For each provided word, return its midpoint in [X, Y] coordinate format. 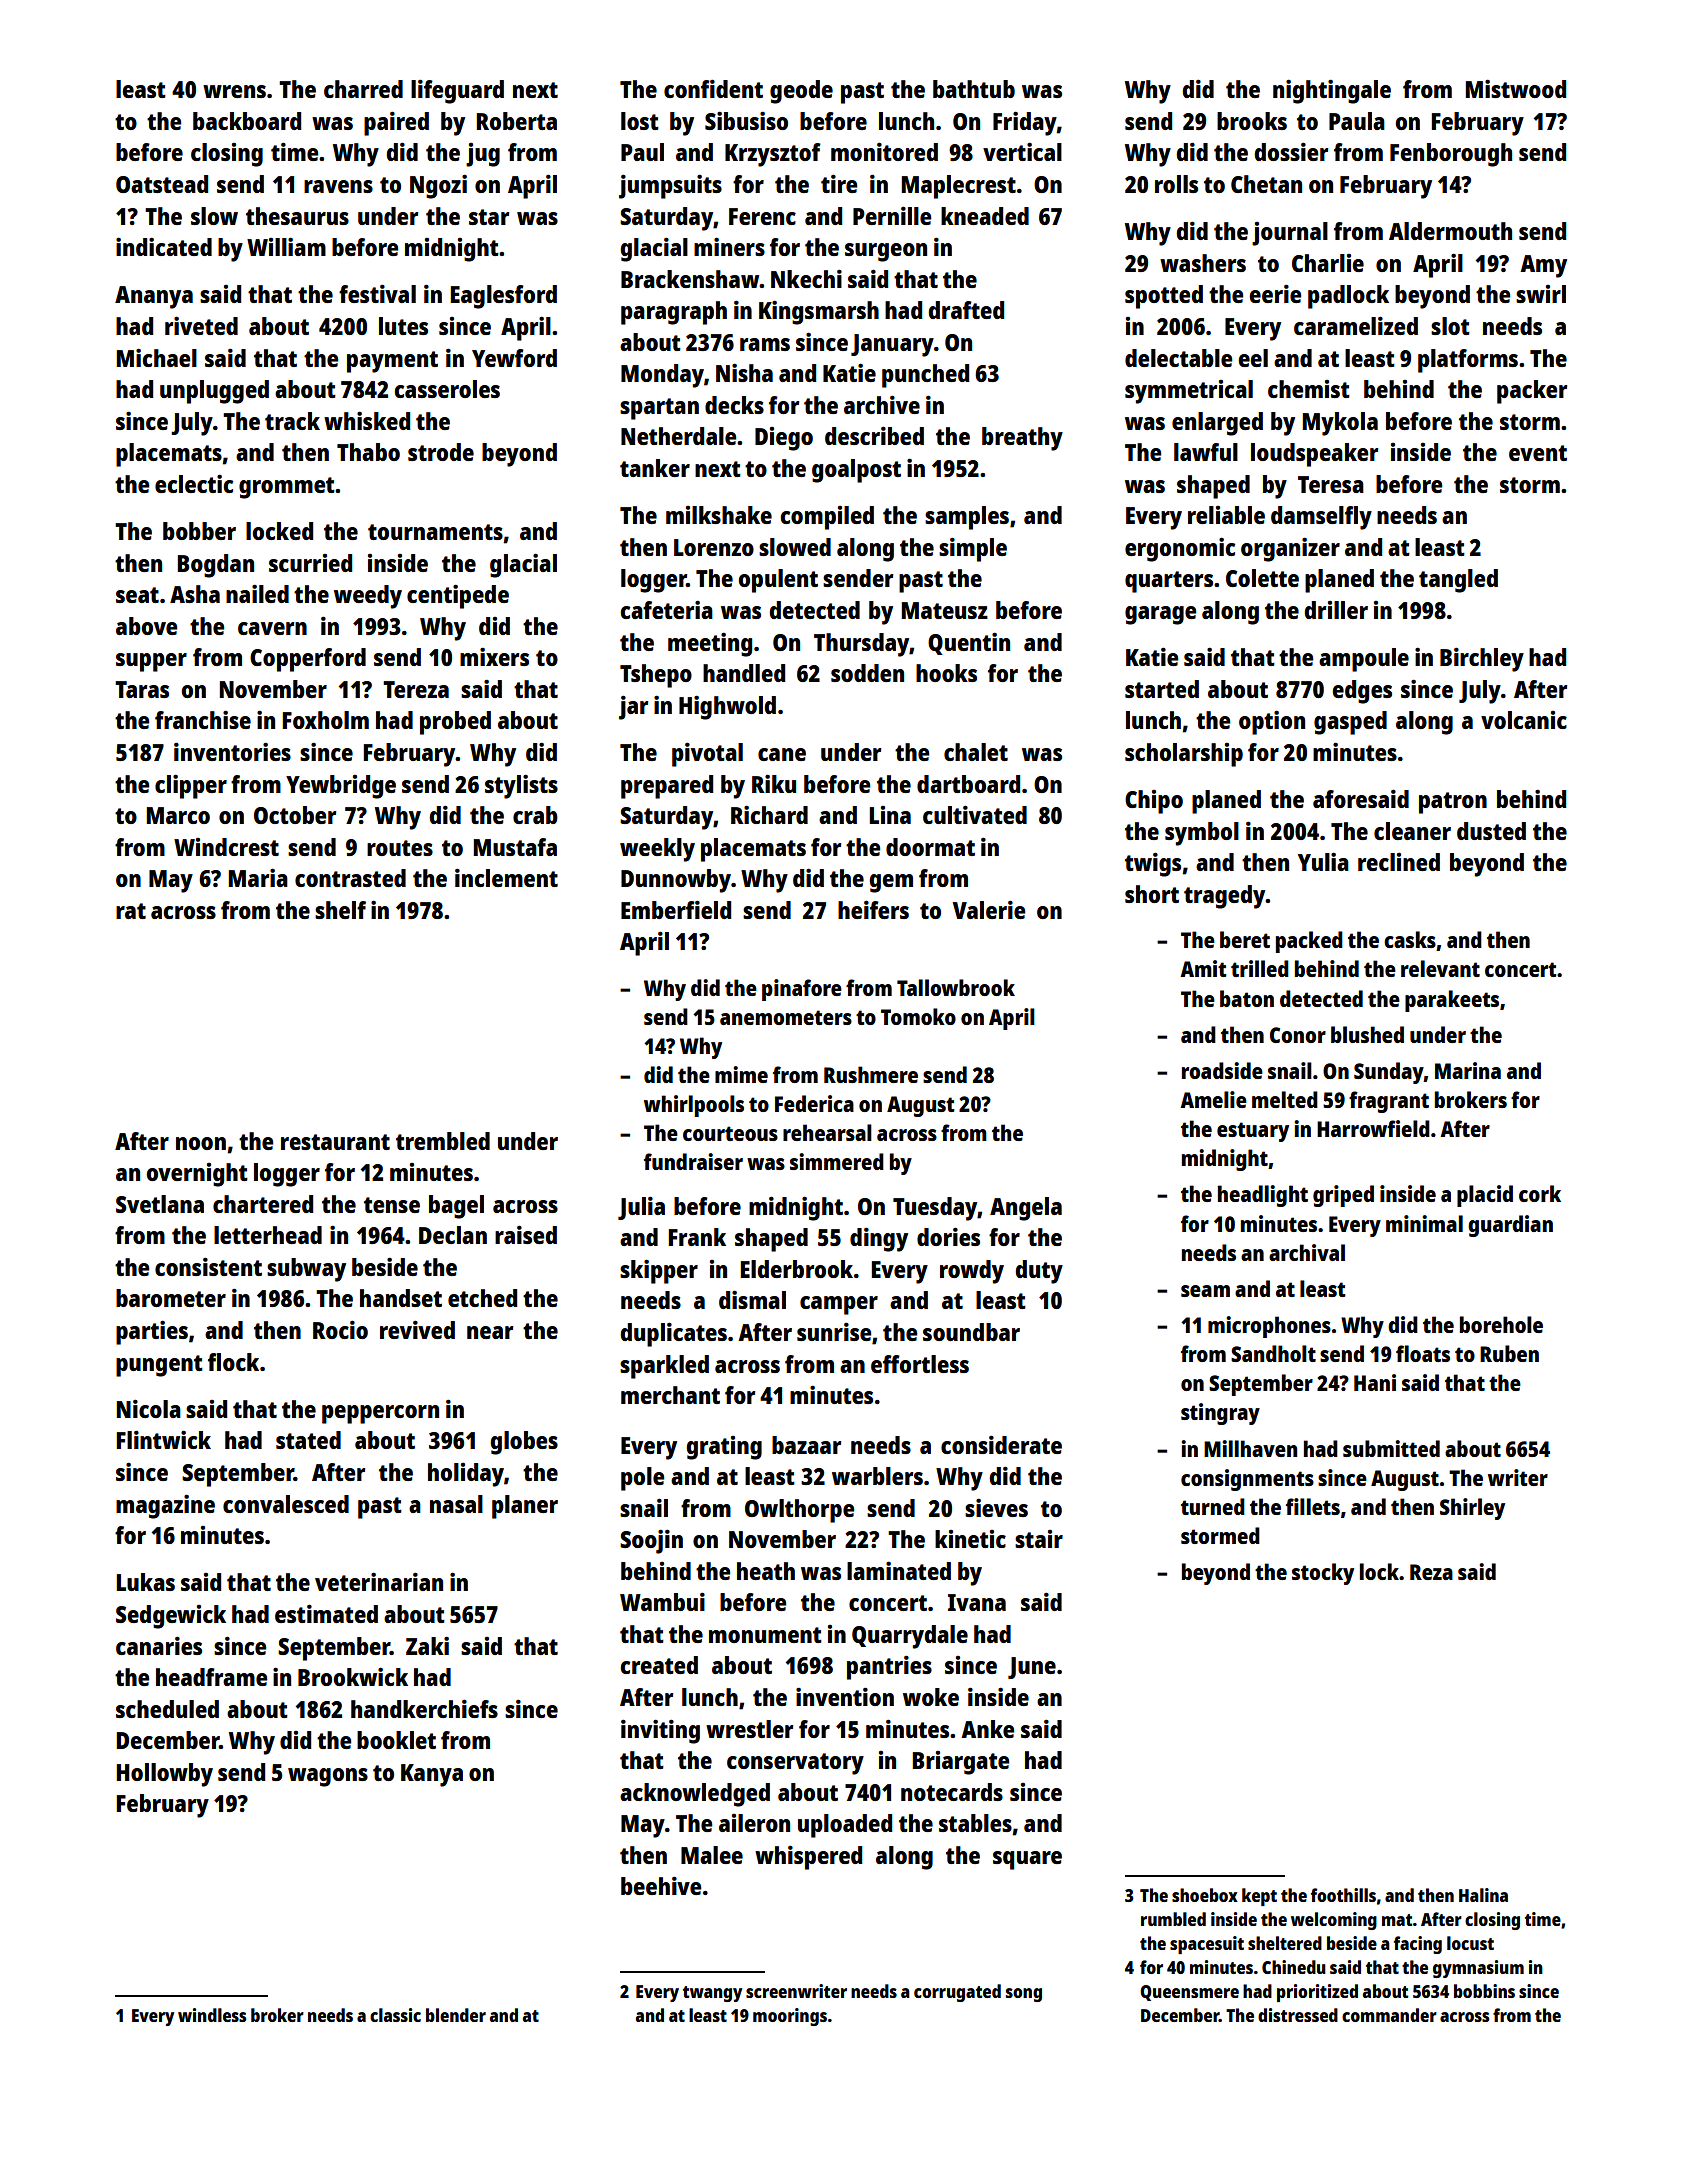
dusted [1491, 831]
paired [396, 123]
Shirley [1472, 1509]
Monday [662, 376]
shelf [340, 910]
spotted [1164, 297]
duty [1039, 1272]
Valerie [989, 909]
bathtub [974, 89]
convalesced [286, 1504]
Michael [156, 357]
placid [1485, 1196]
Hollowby [164, 1775]
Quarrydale [910, 1637]
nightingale [1332, 91]
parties [152, 1332]
